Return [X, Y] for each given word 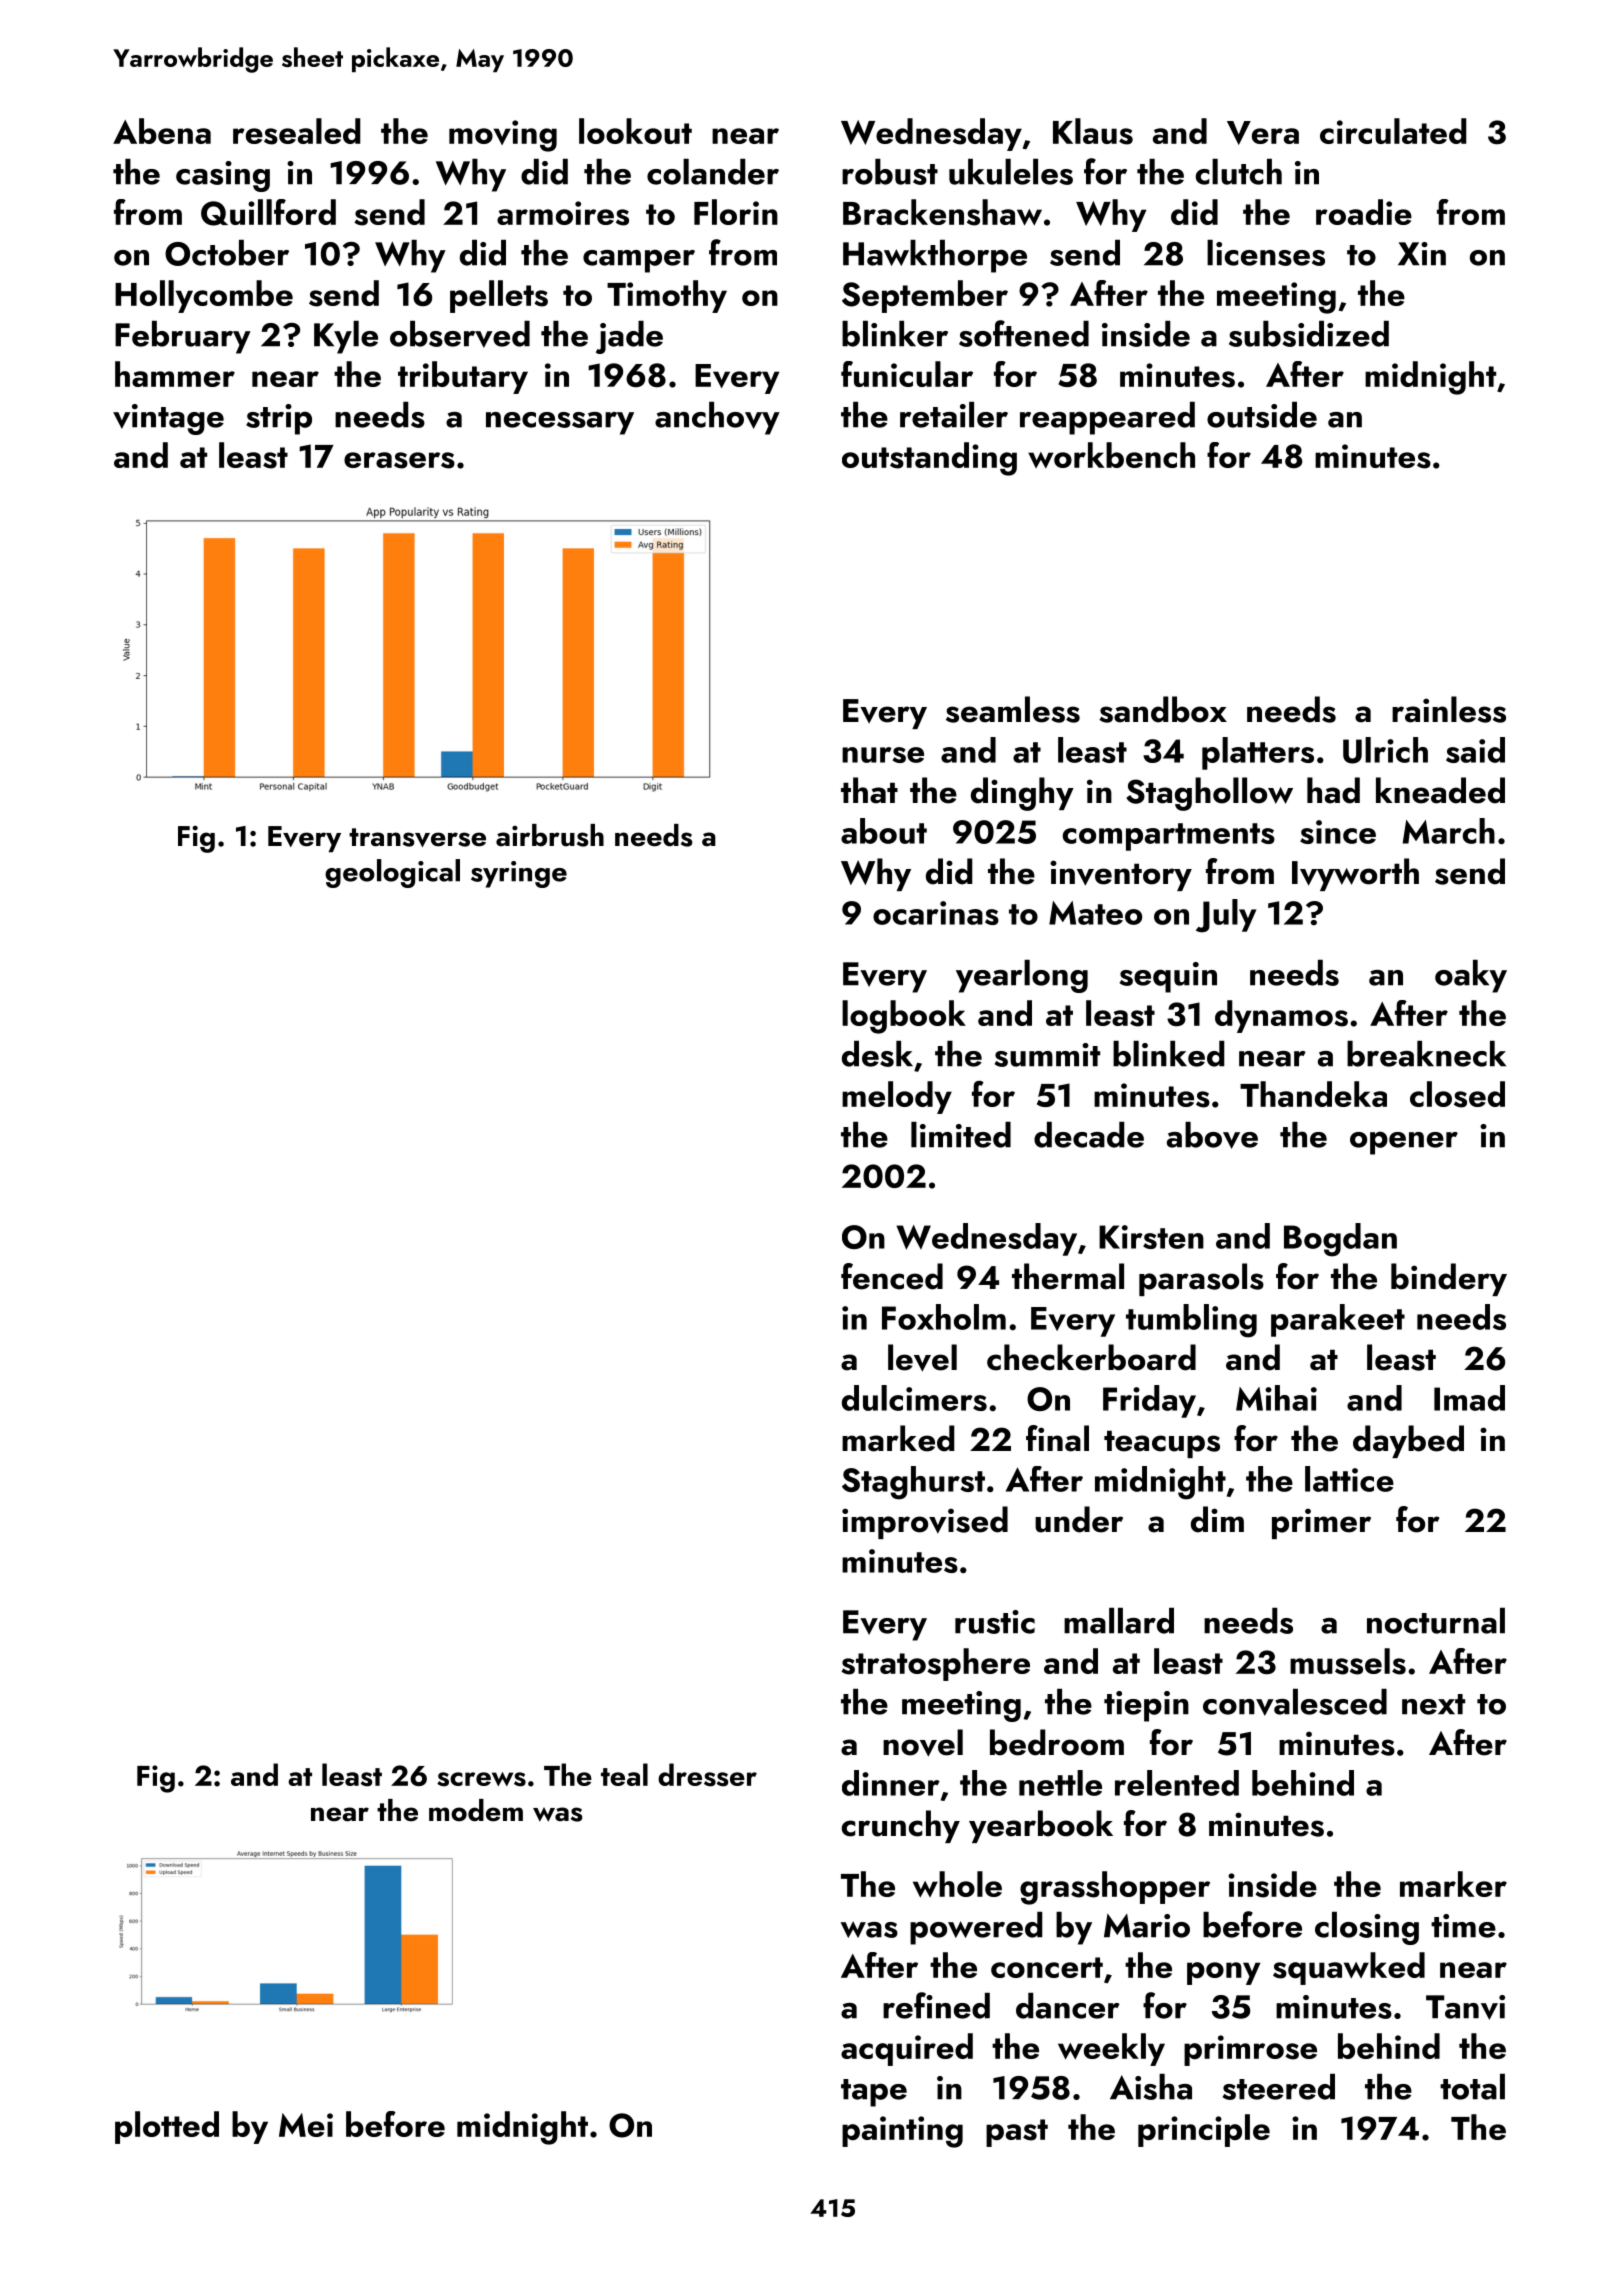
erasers [399, 460]
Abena [162, 131]
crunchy [900, 1826]
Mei [306, 2125]
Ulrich [1385, 750]
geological [392, 873]
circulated [1393, 131]
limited [961, 1135]
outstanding [929, 459]
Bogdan [1340, 1240]
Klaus [1093, 131]
